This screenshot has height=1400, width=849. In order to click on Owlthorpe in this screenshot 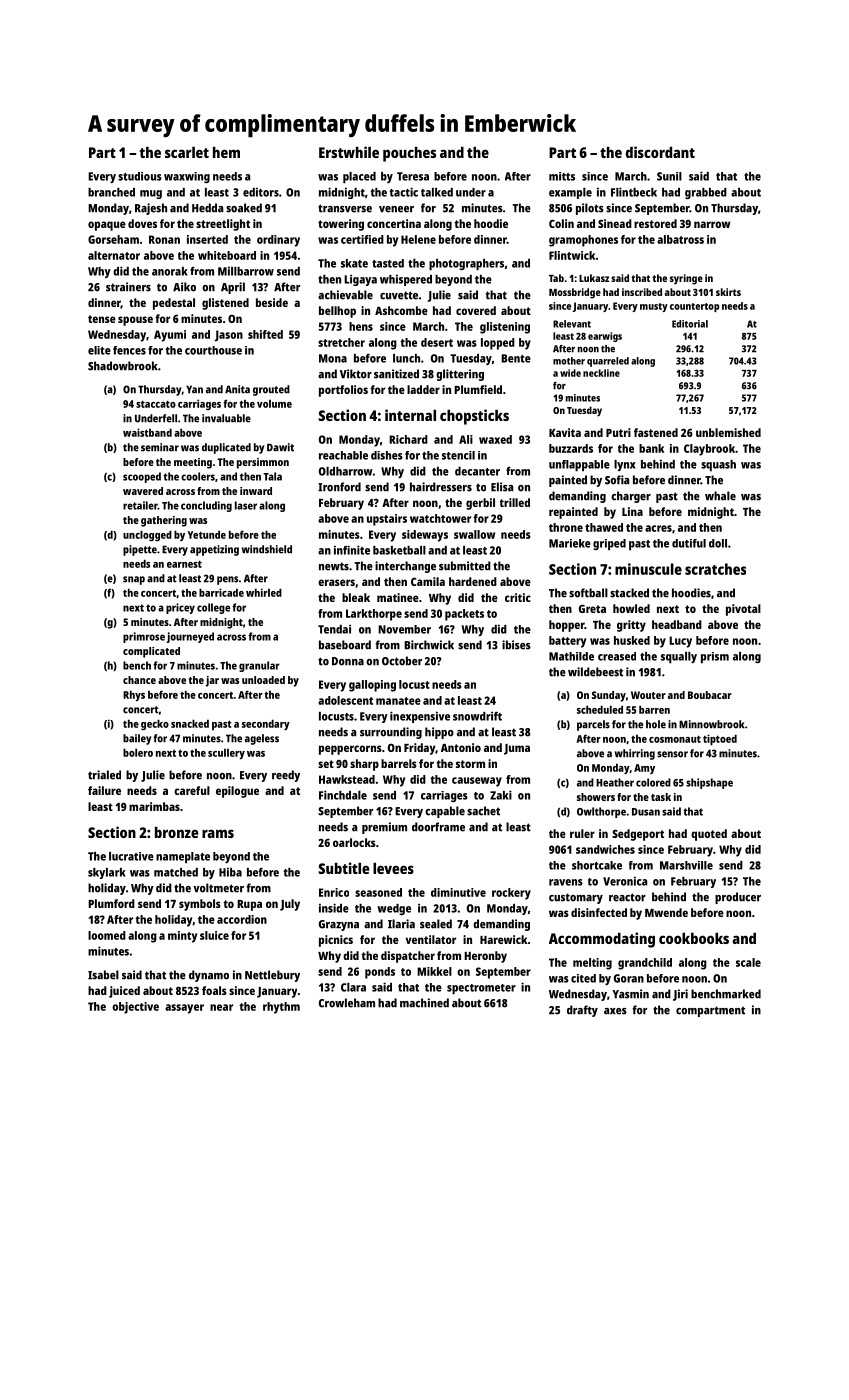, I will do `click(601, 812)`.
